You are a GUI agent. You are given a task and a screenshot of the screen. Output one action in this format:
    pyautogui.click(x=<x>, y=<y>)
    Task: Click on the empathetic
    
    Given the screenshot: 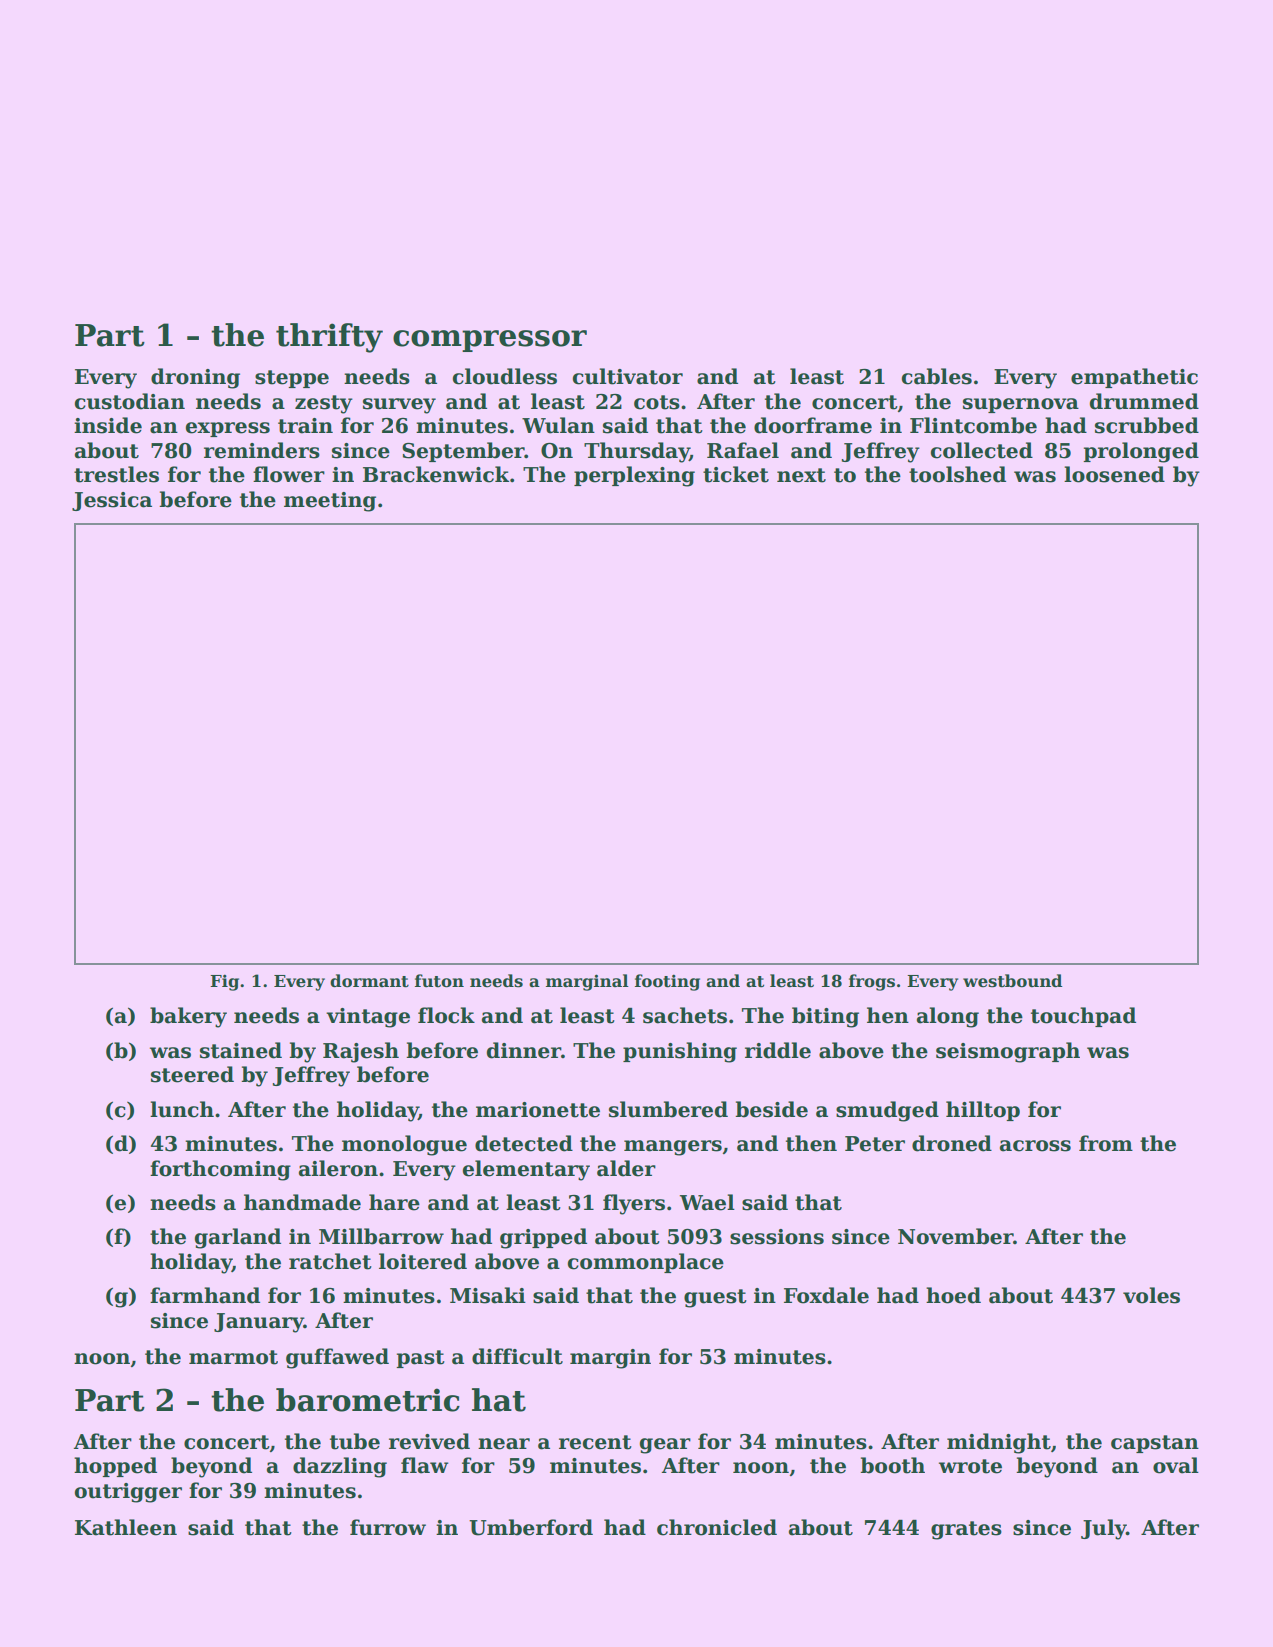 What is the action you would take?
    pyautogui.click(x=1134, y=378)
